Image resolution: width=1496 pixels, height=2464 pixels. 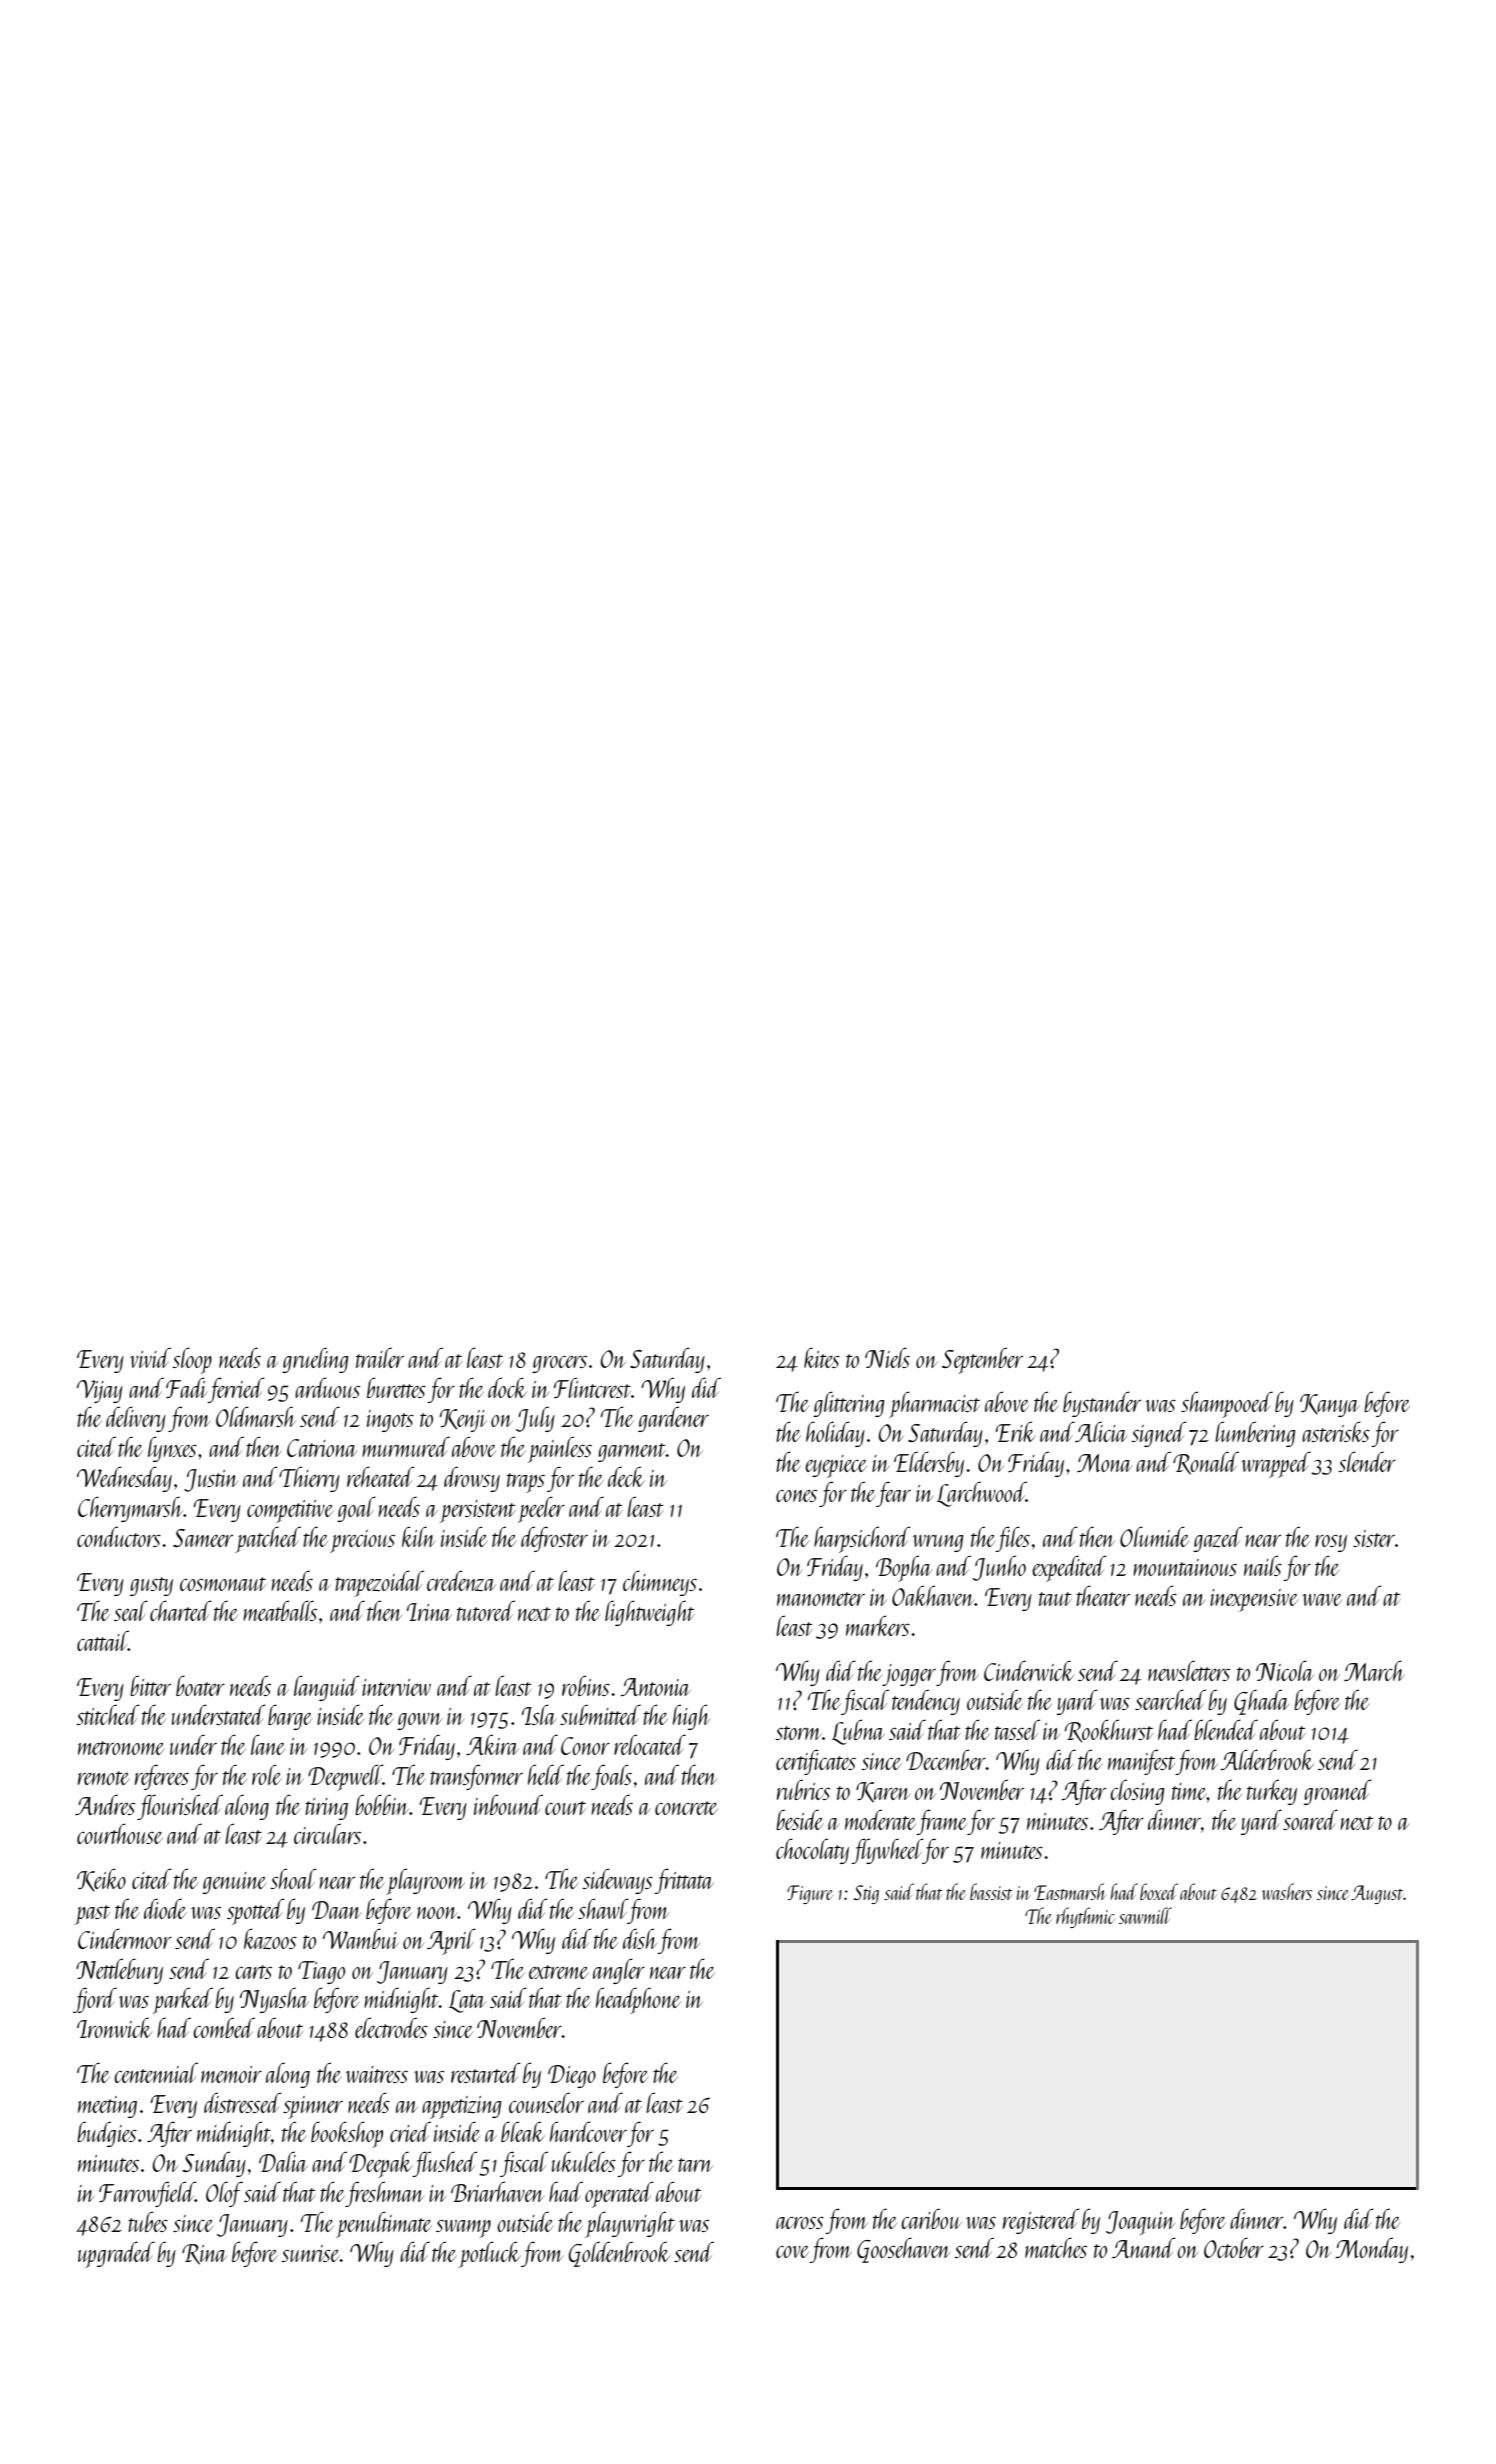 I want to click on eyepiece, so click(x=836, y=1466).
